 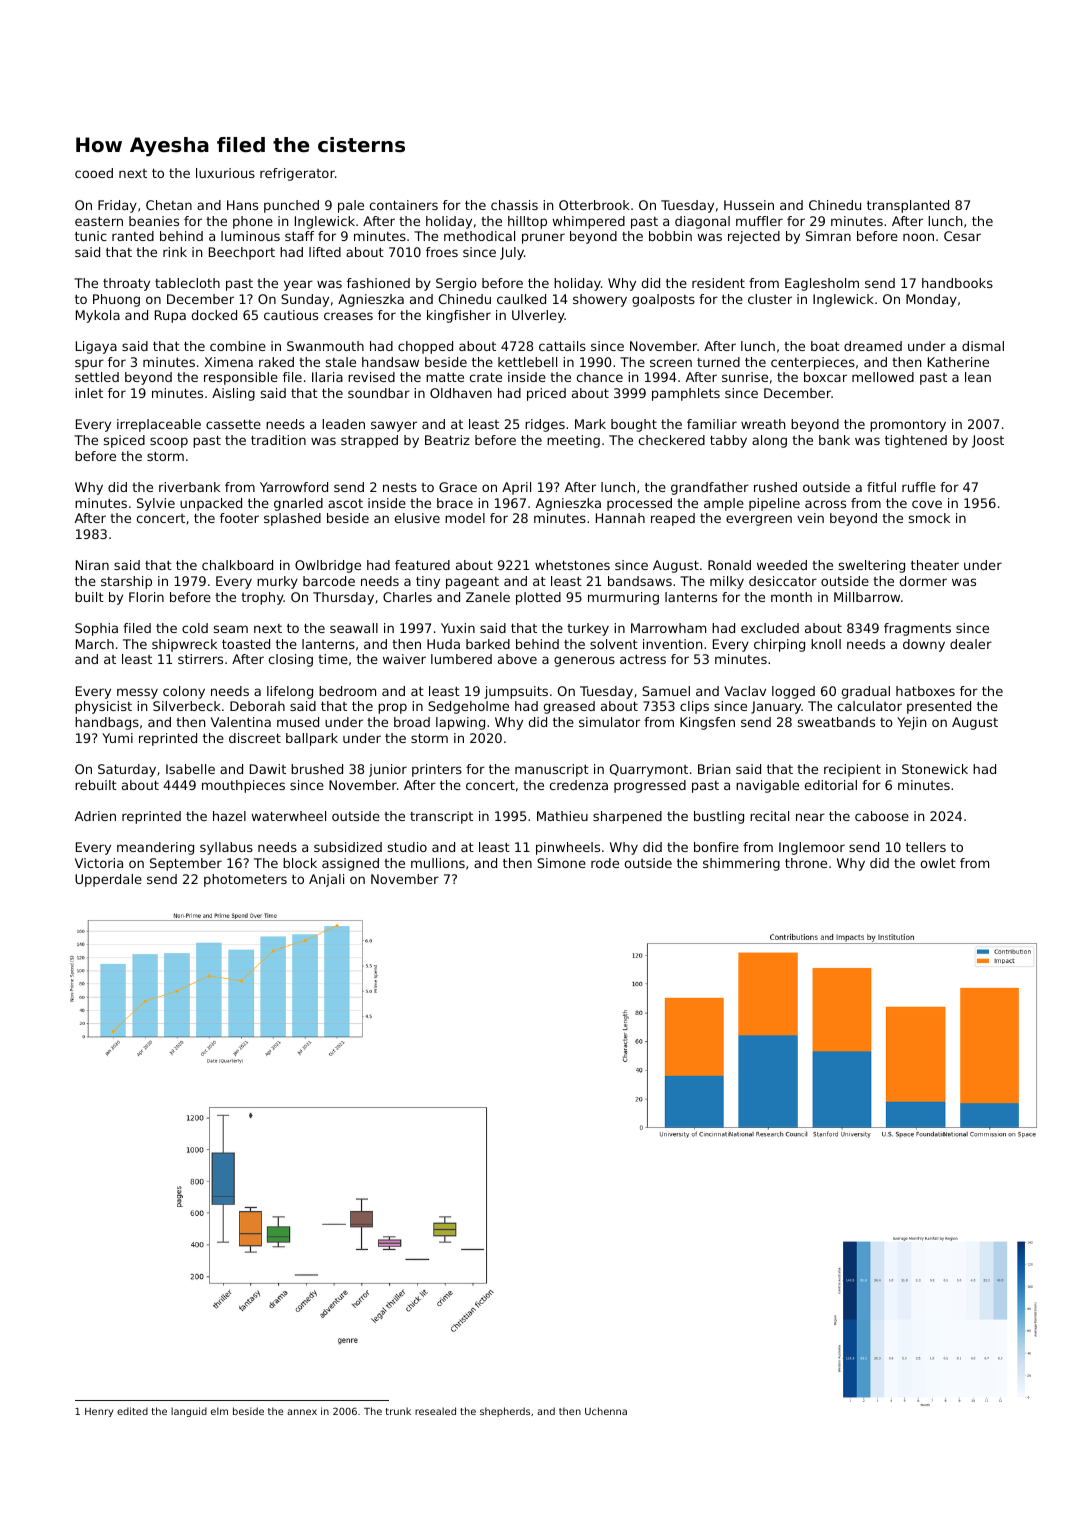 I want to click on pinwheels, so click(x=568, y=848).
